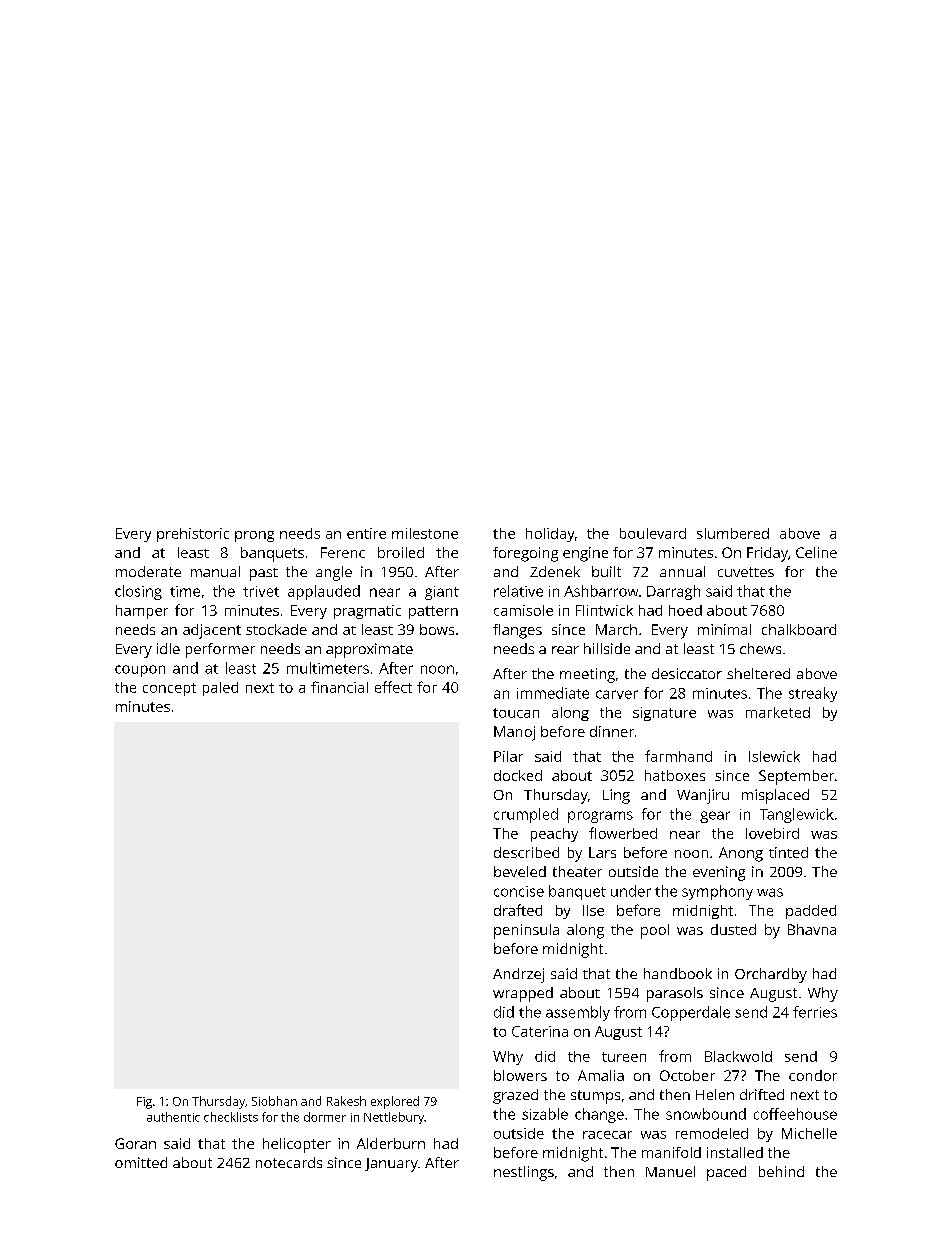 The height and width of the document is (1233, 952). I want to click on Siobhan, so click(274, 1101).
